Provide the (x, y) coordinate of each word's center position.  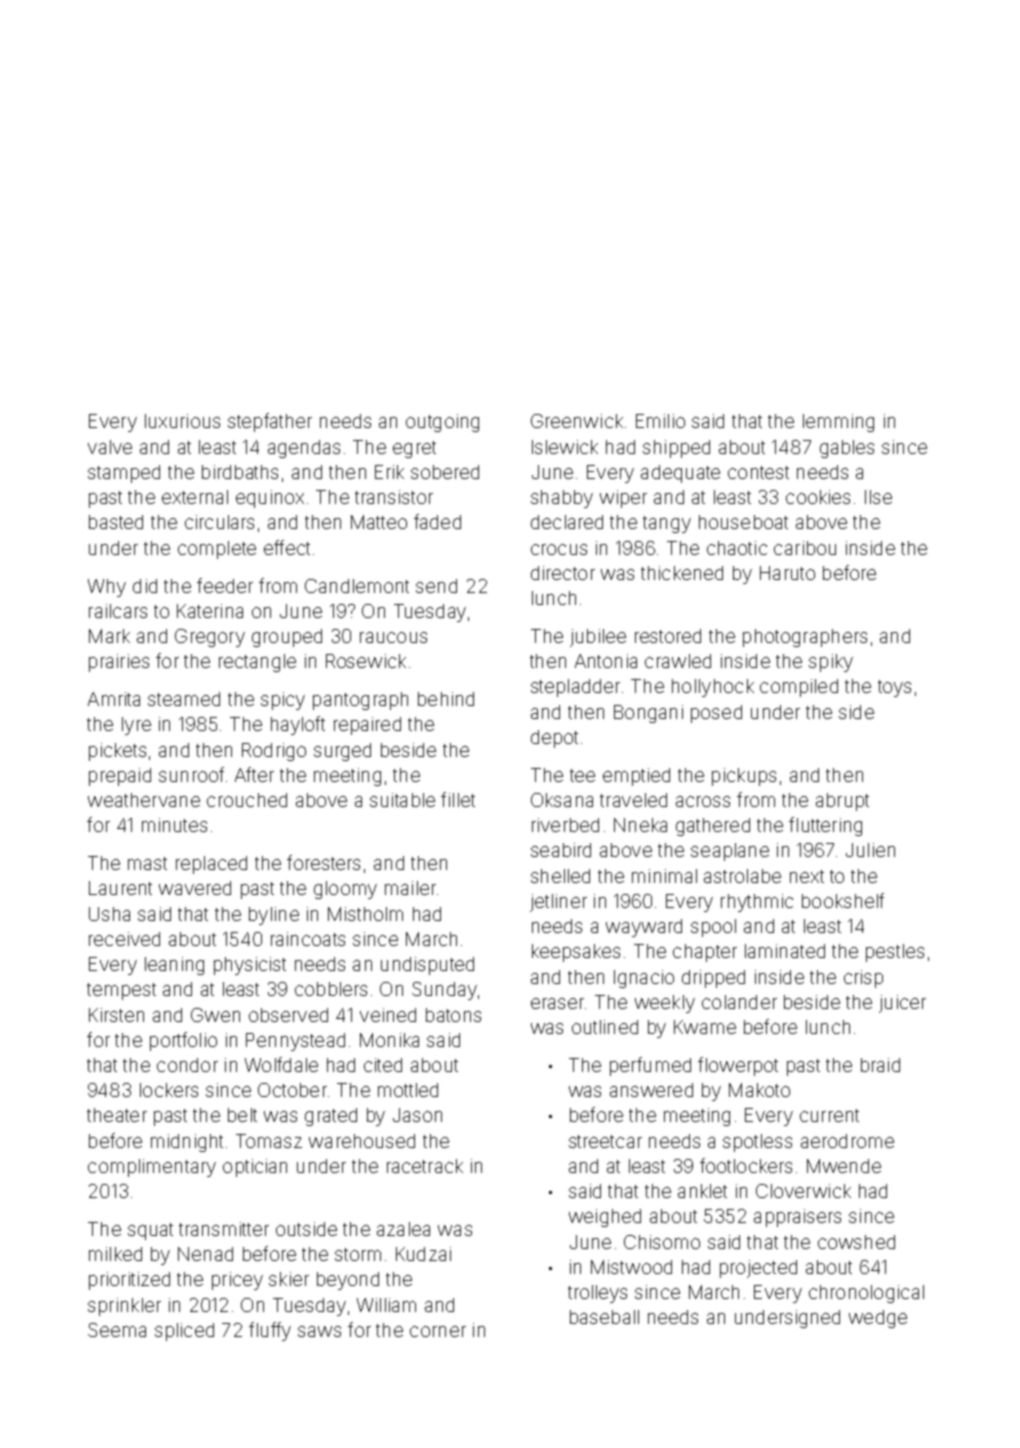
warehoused (362, 1141)
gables (847, 449)
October (292, 1090)
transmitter (224, 1229)
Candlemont (357, 586)
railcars (118, 611)
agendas (304, 449)
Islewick (565, 447)
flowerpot (738, 1066)
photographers (805, 638)
